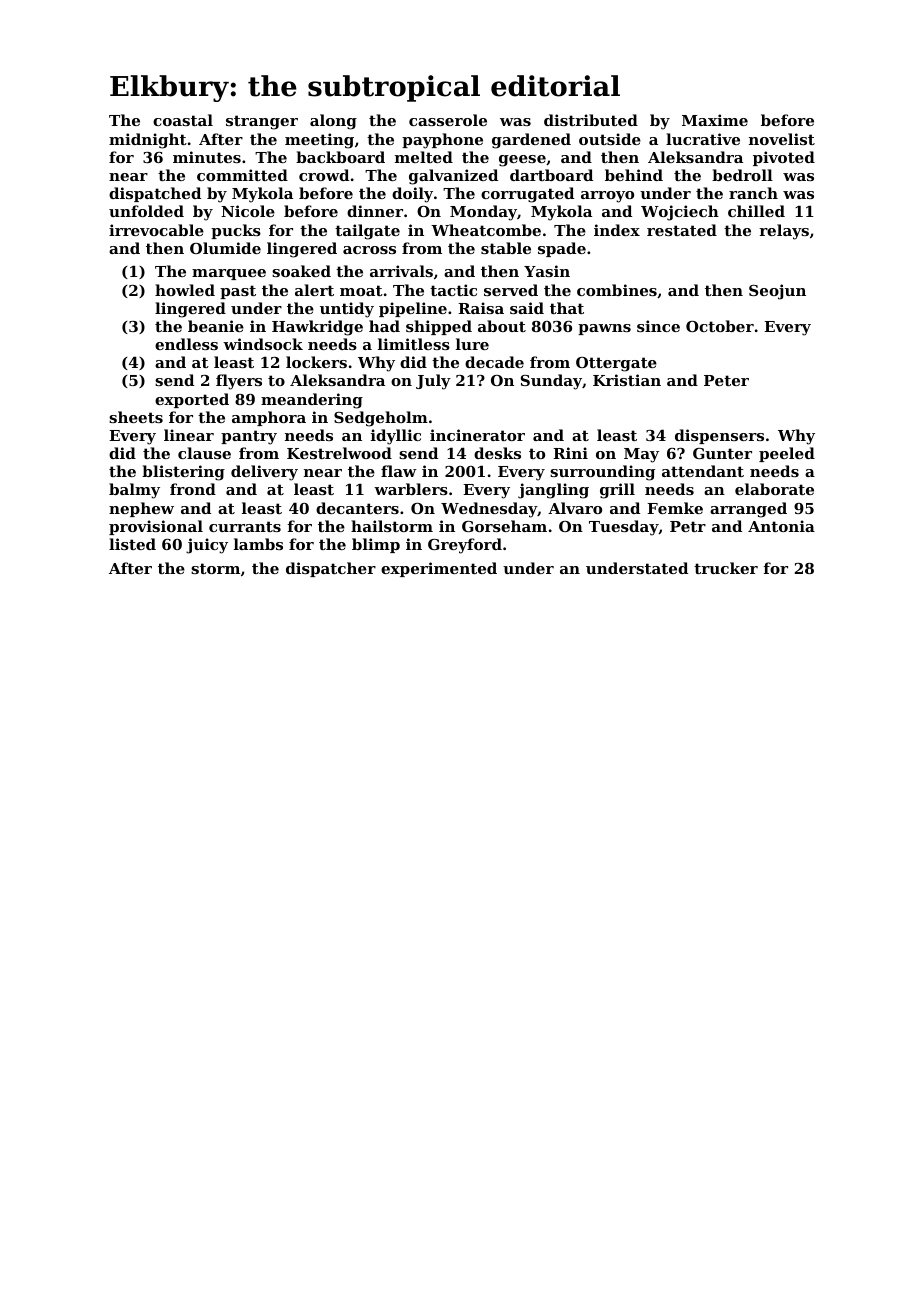 Image resolution: width=924 pixels, height=1308 pixels. I want to click on dinner, so click(375, 211).
